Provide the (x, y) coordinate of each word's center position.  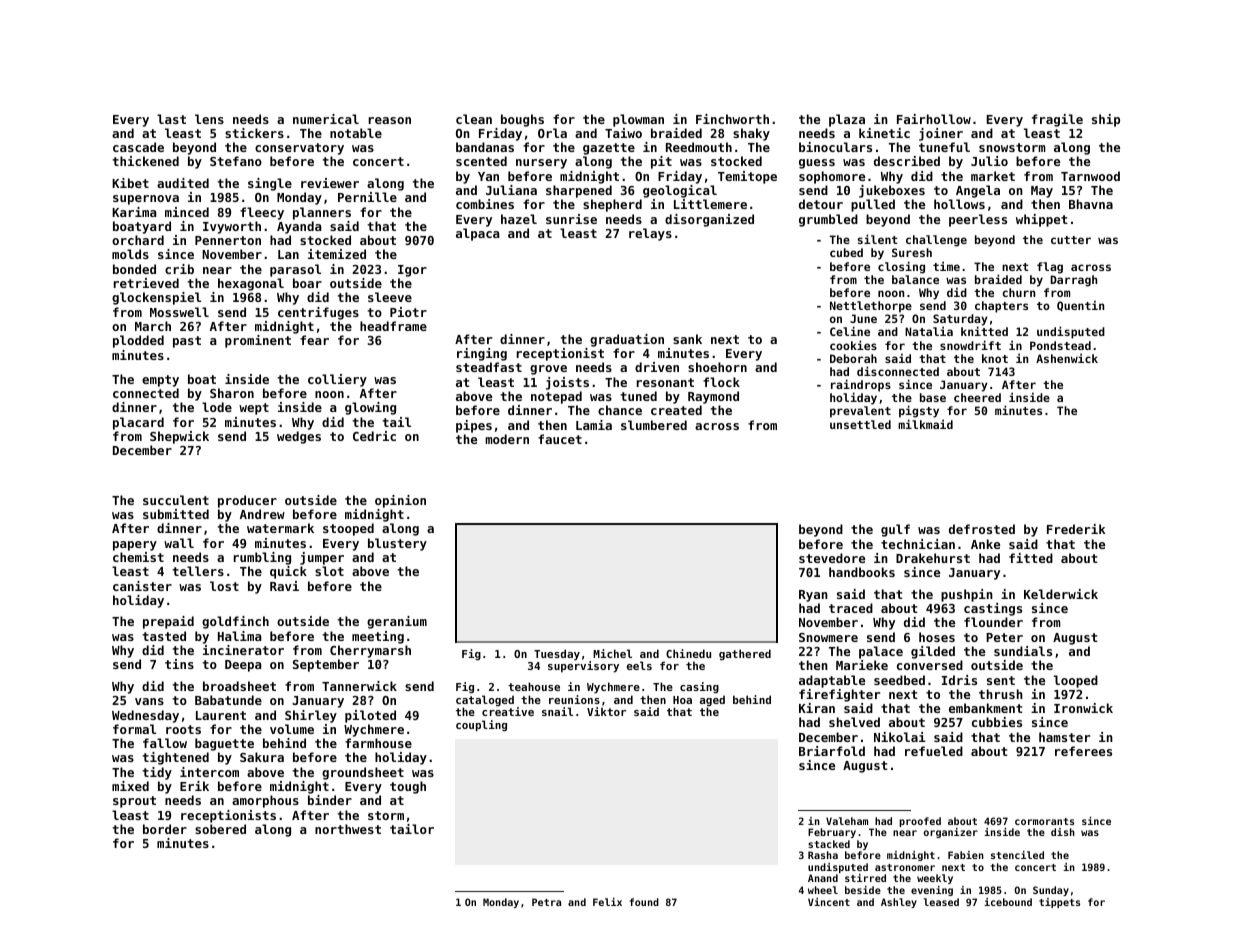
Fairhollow (934, 119)
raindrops (861, 386)
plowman (638, 120)
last (171, 119)
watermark (280, 528)
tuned (638, 396)
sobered (220, 829)
